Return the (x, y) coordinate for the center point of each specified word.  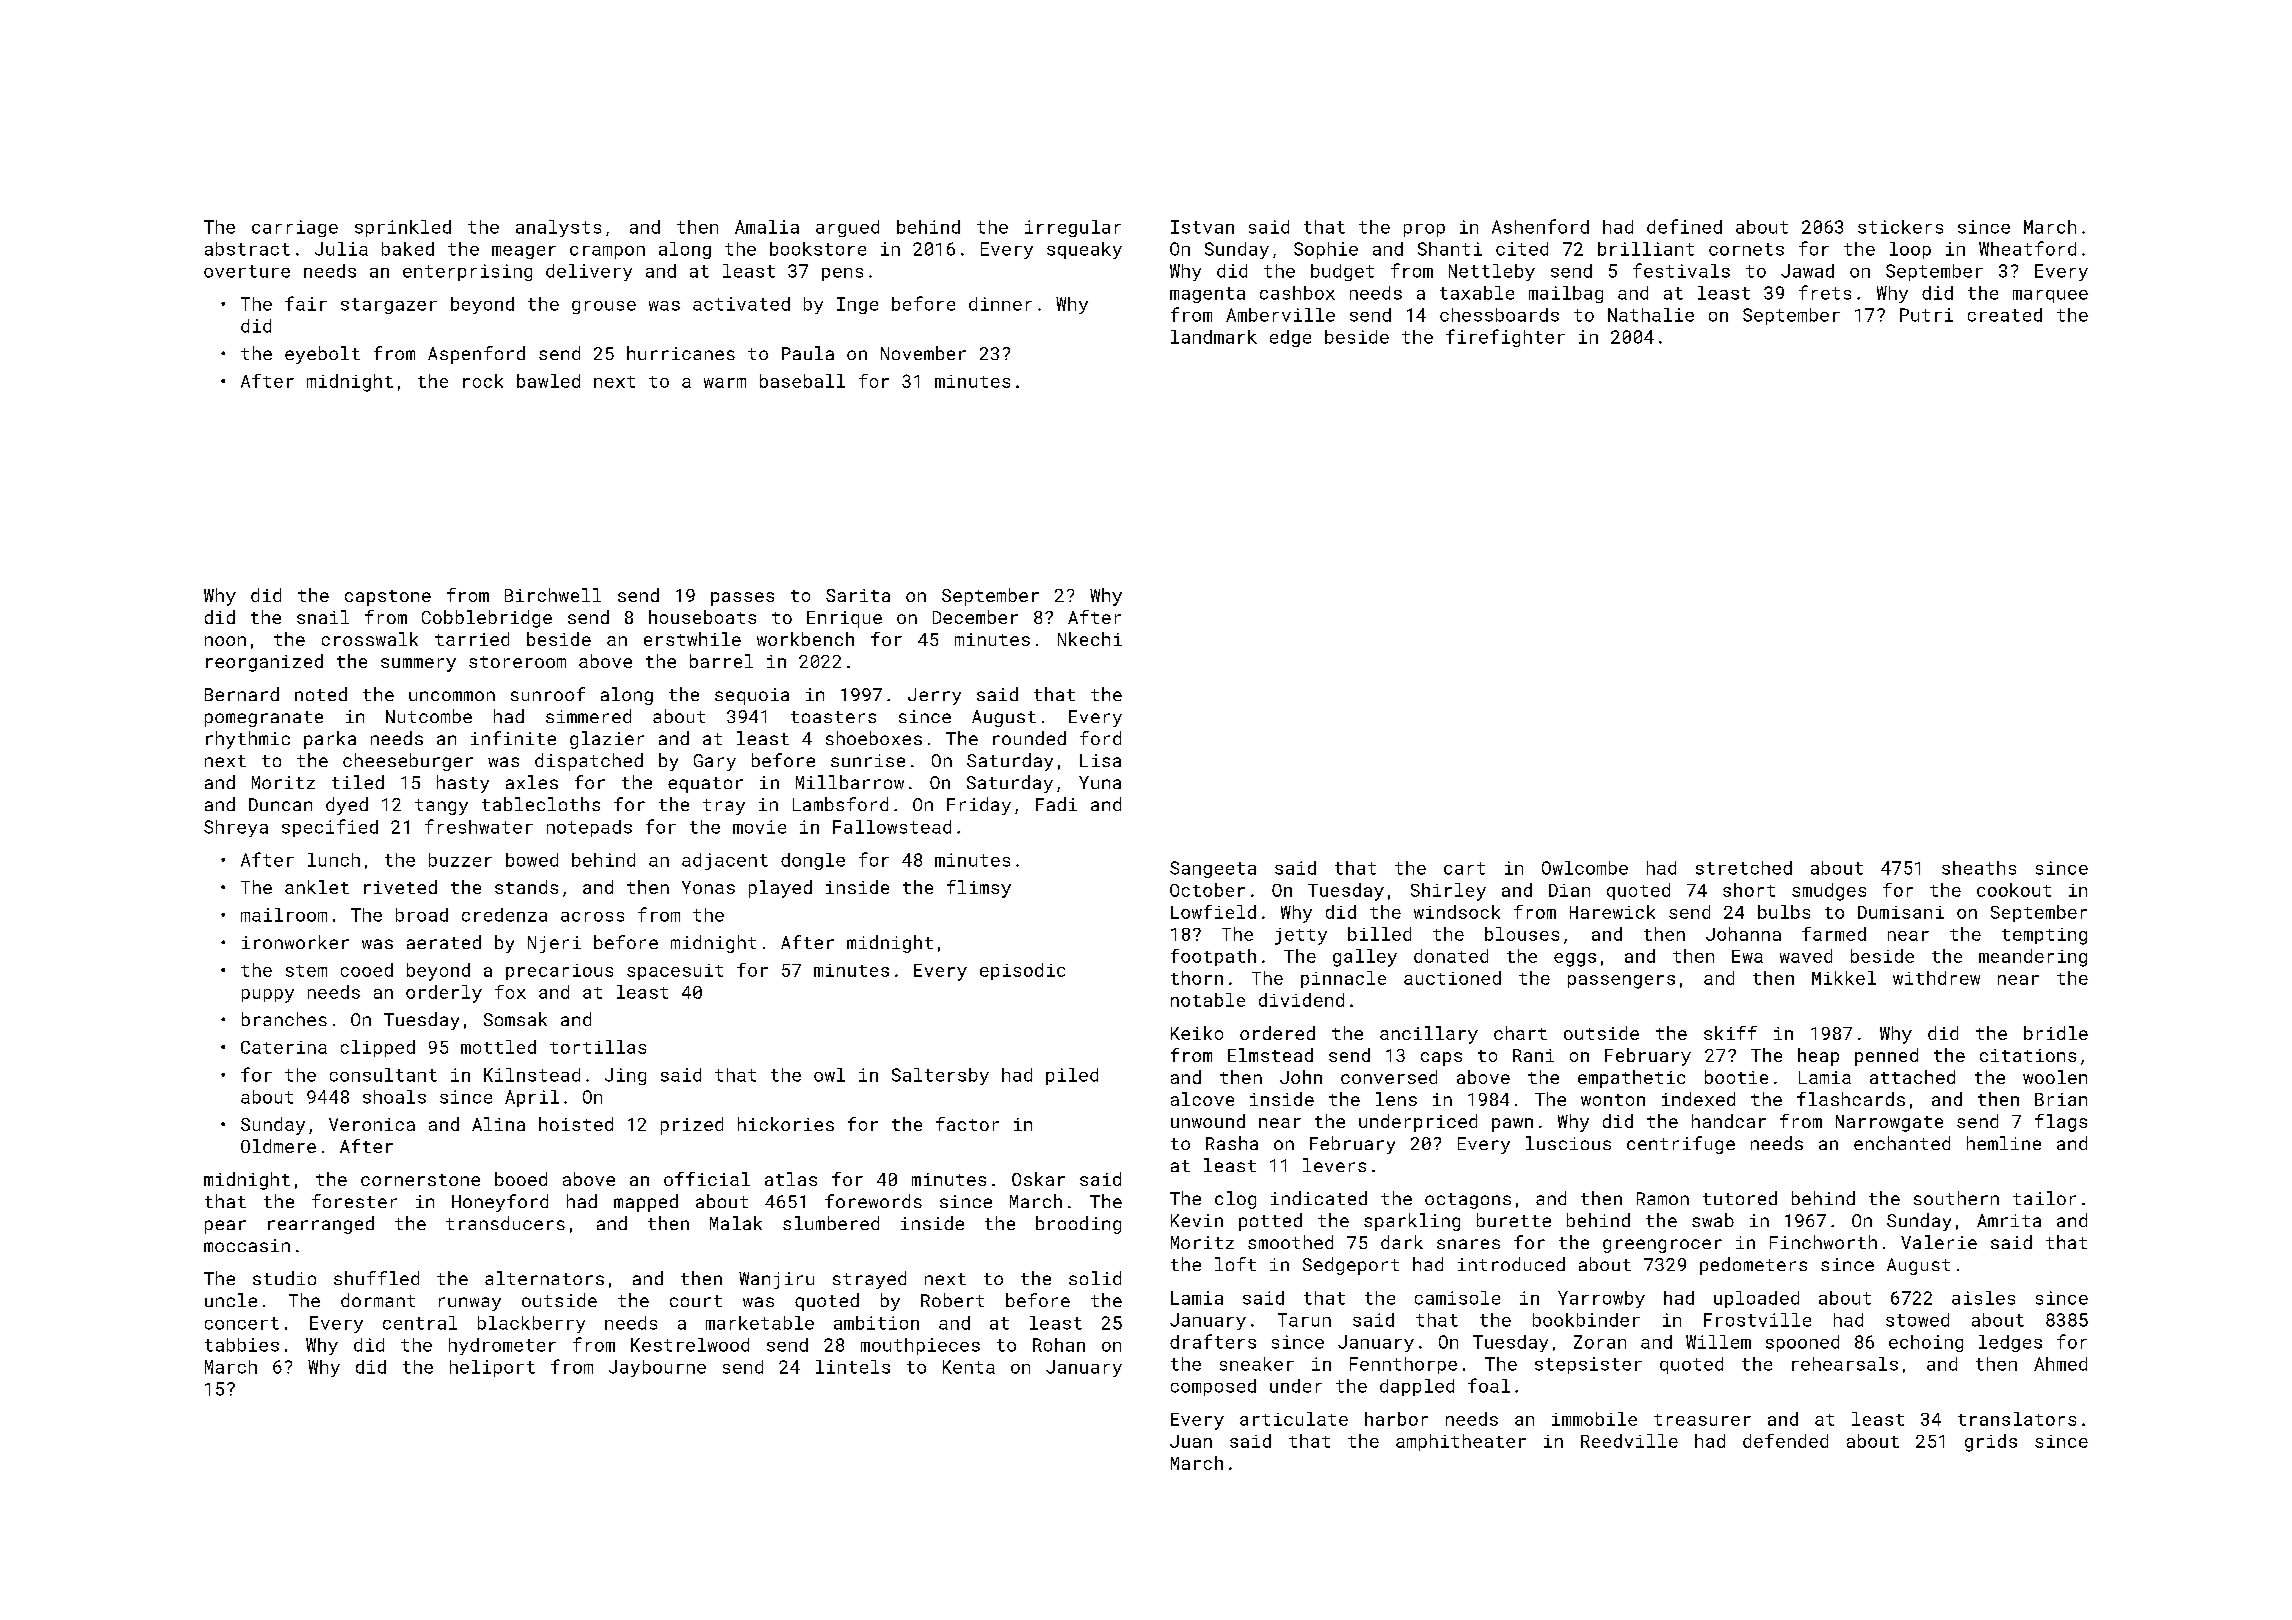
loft (1235, 1264)
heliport (492, 1368)
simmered (588, 716)
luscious (1568, 1143)
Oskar (1038, 1179)
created (2005, 315)
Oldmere (278, 1146)
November (923, 353)
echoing (1926, 1343)
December (975, 617)
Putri (1926, 315)
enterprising (467, 272)
